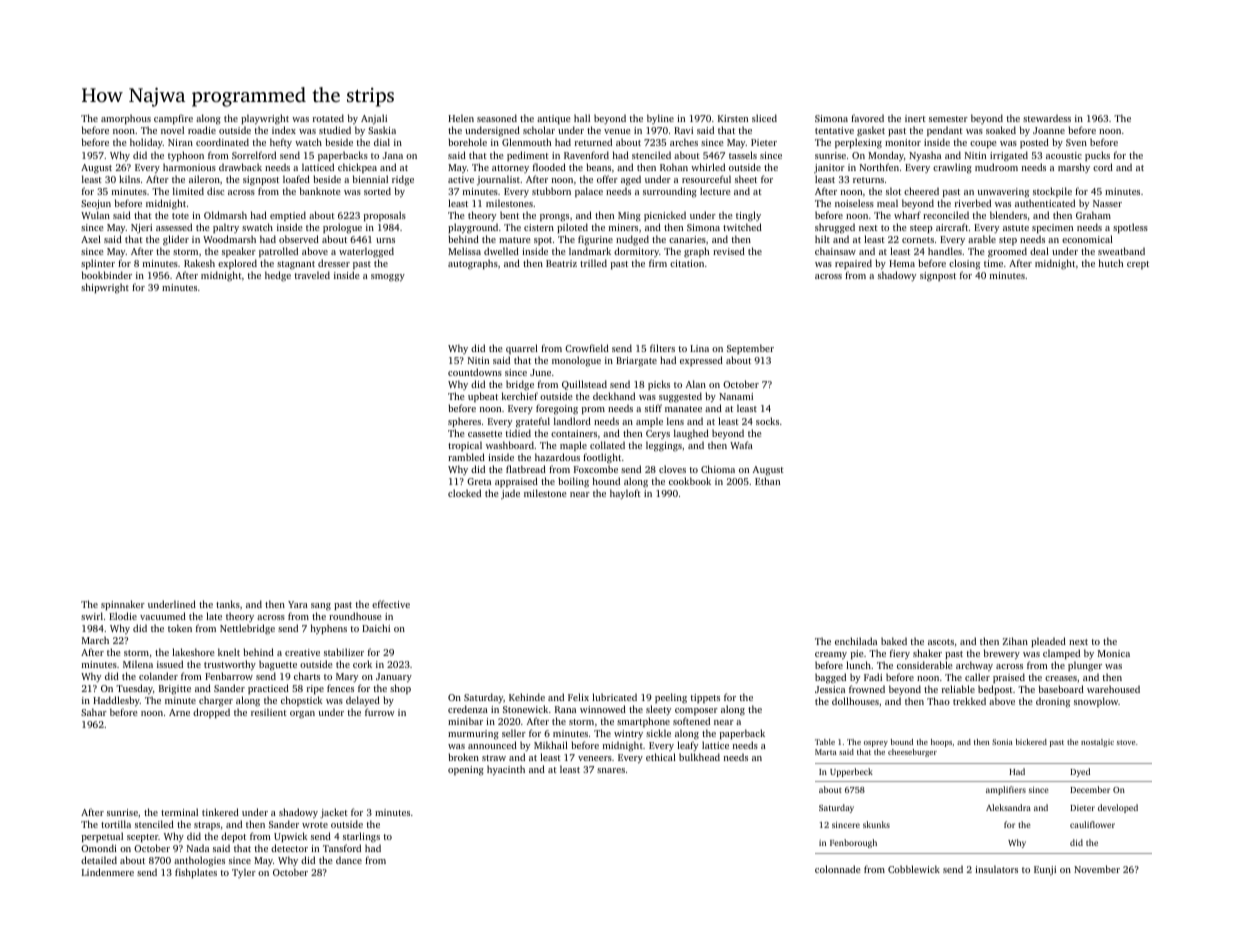  I want to click on dance, so click(349, 860).
